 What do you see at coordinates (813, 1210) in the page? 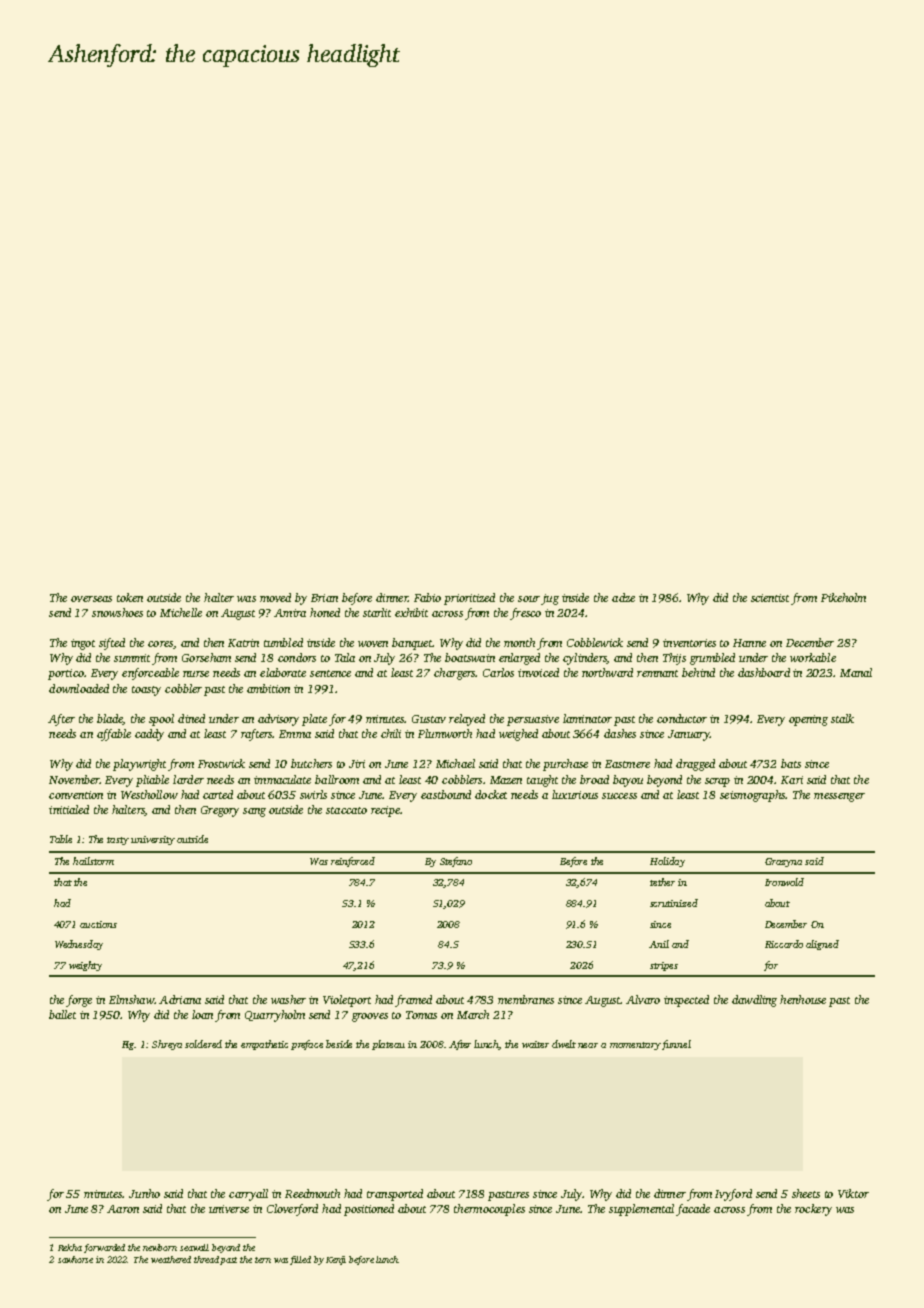
I see `rockery` at bounding box center [813, 1210].
